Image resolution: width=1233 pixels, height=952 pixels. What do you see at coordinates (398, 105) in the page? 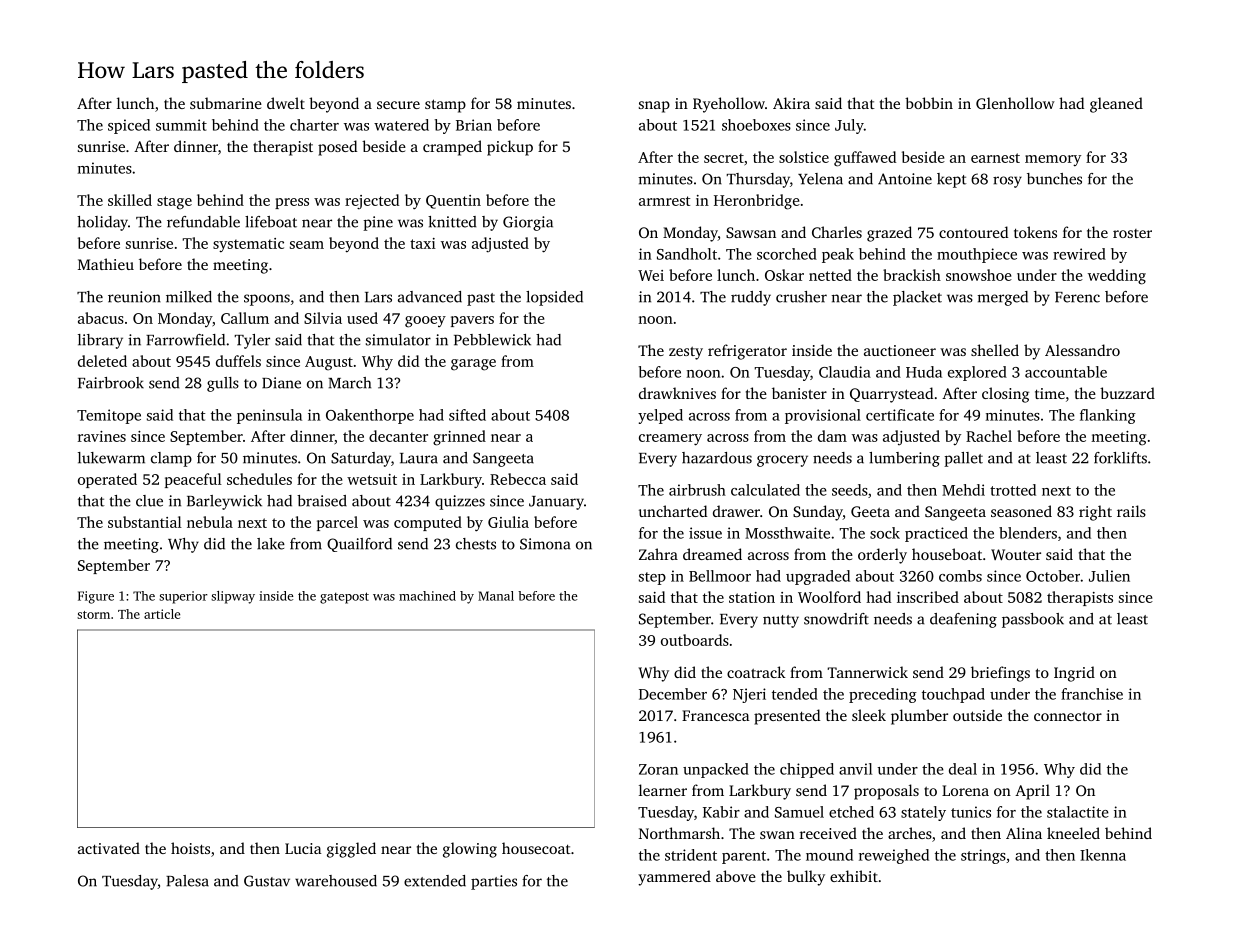
I see `secure` at bounding box center [398, 105].
